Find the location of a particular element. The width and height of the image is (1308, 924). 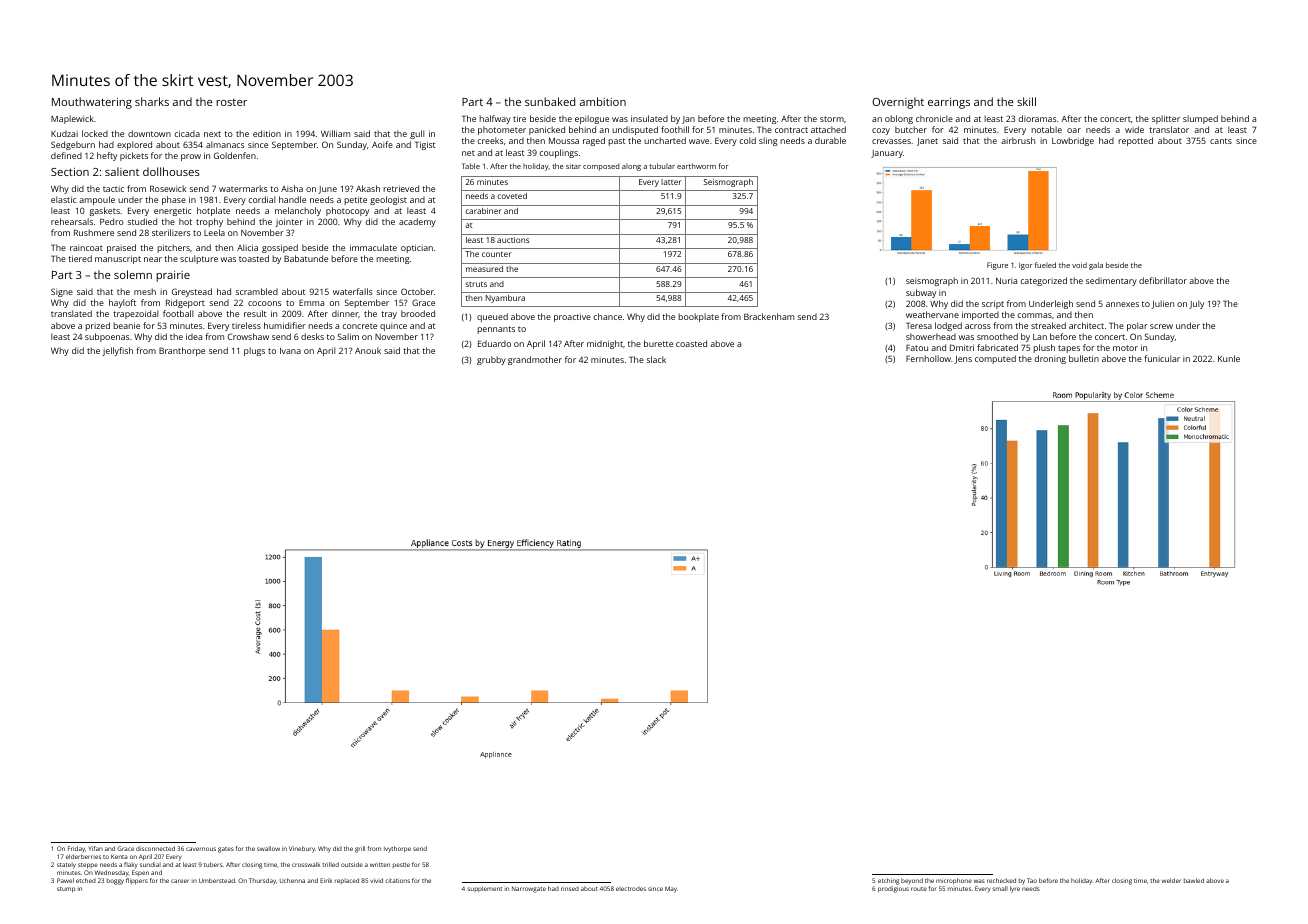

jointer is located at coordinates (289, 222).
